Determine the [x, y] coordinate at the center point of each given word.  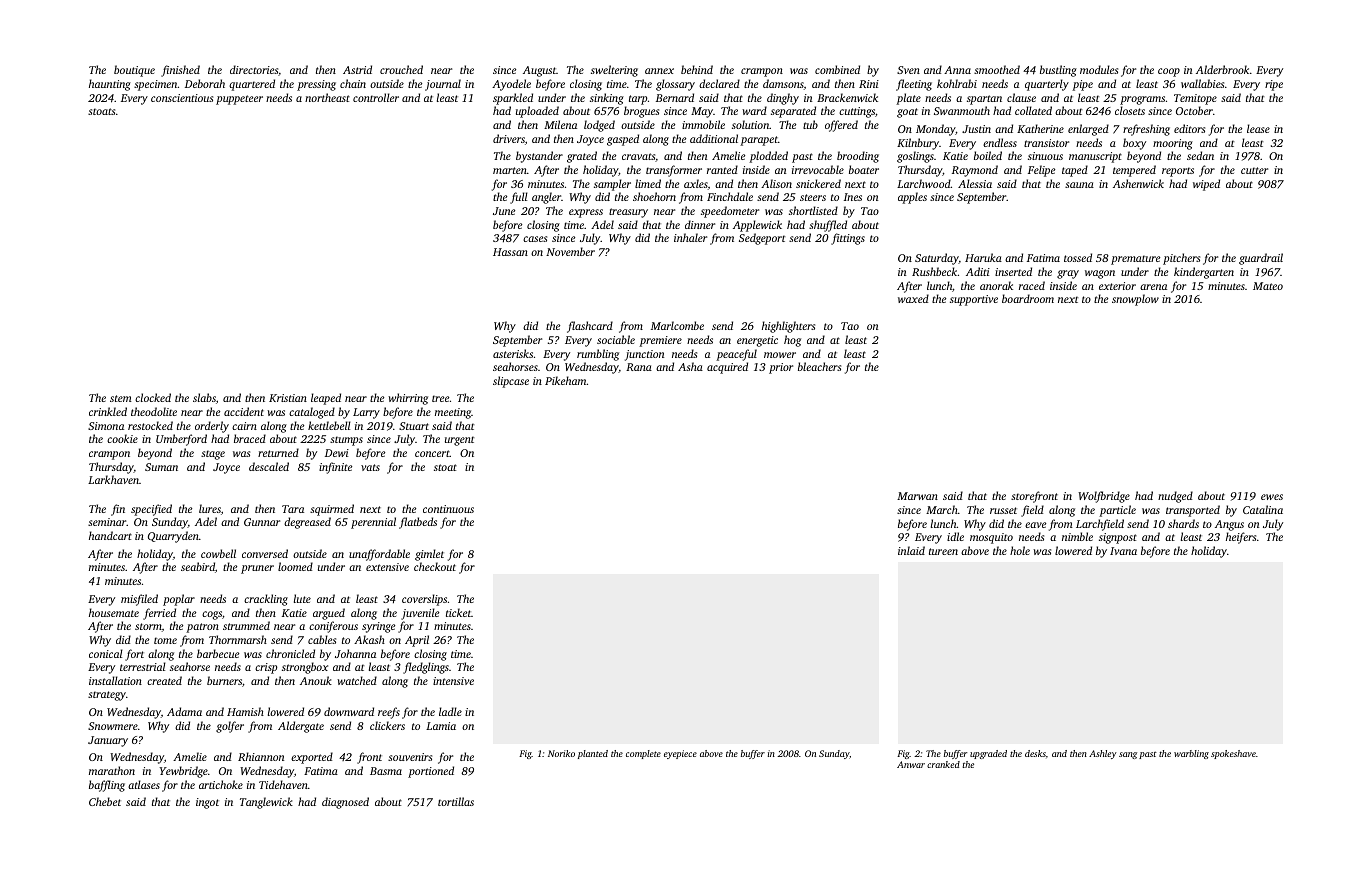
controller [376, 97]
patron [202, 628]
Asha [690, 366]
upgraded [988, 754]
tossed [1078, 257]
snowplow [1135, 300]
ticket [459, 612]
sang [1128, 755]
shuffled [828, 226]
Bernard [675, 97]
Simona [106, 426]
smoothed [997, 69]
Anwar [911, 764]
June [504, 211]
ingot [207, 803]
